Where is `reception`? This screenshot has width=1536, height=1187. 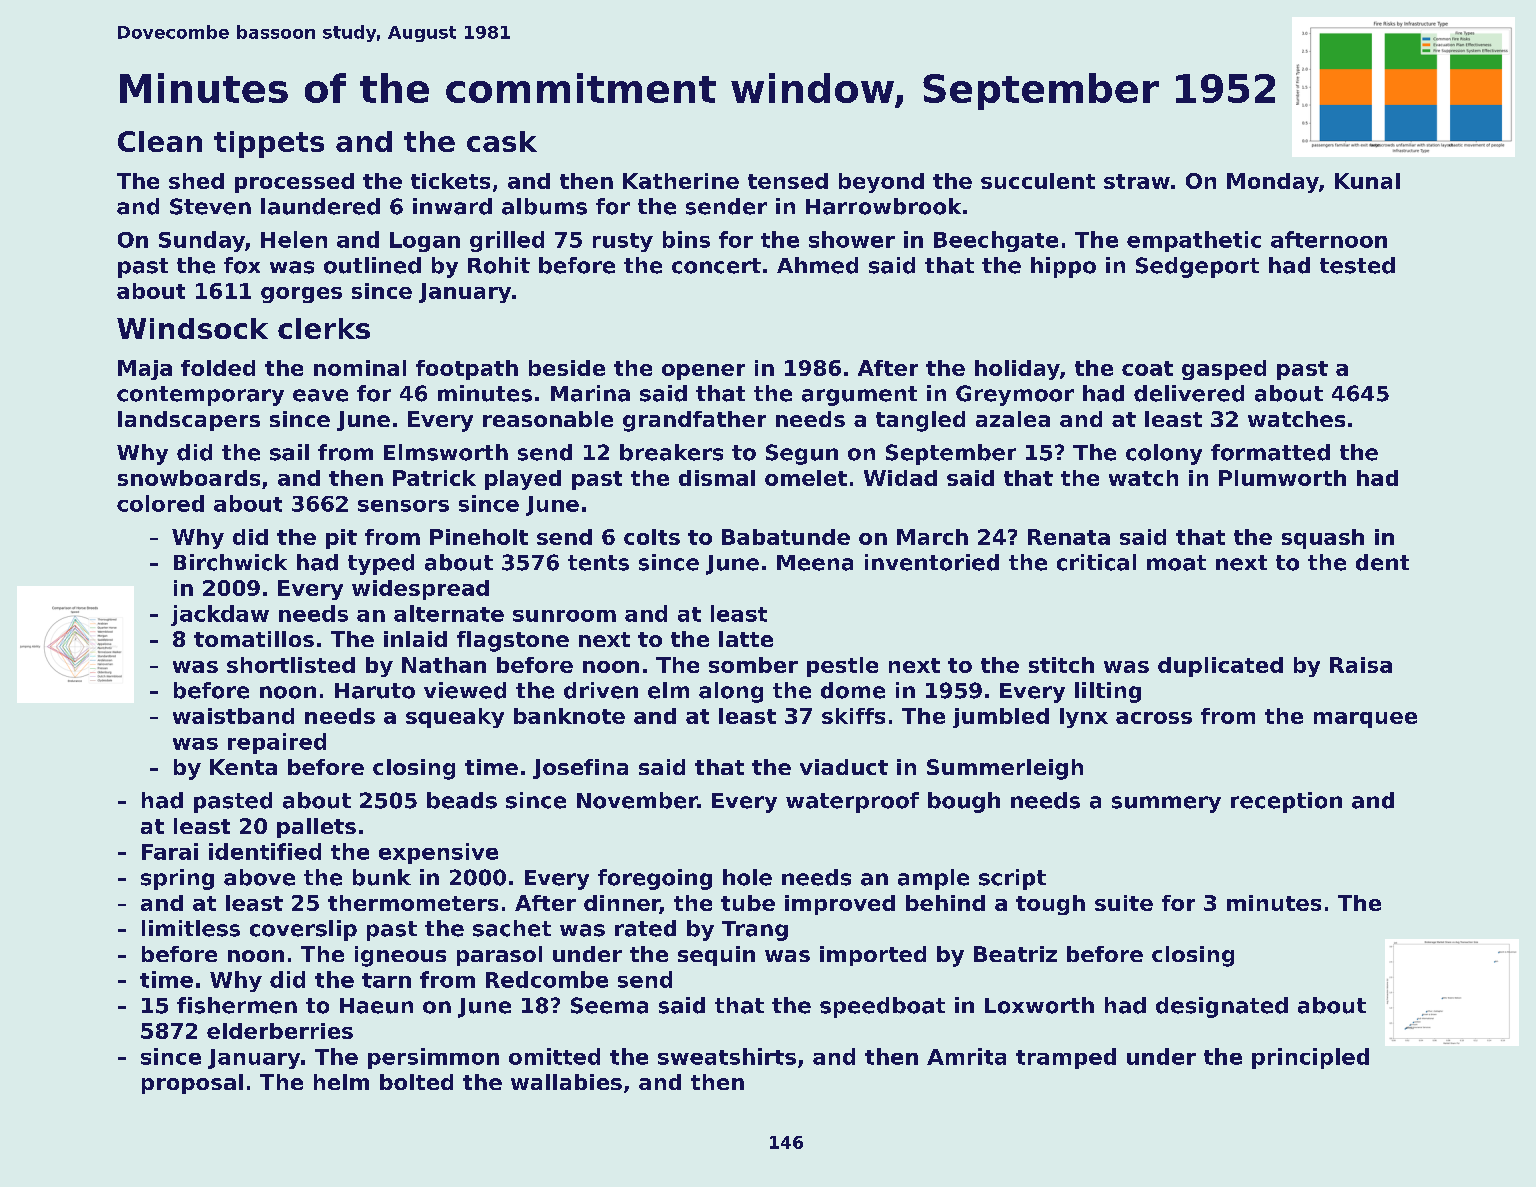
reception is located at coordinates (1286, 802).
